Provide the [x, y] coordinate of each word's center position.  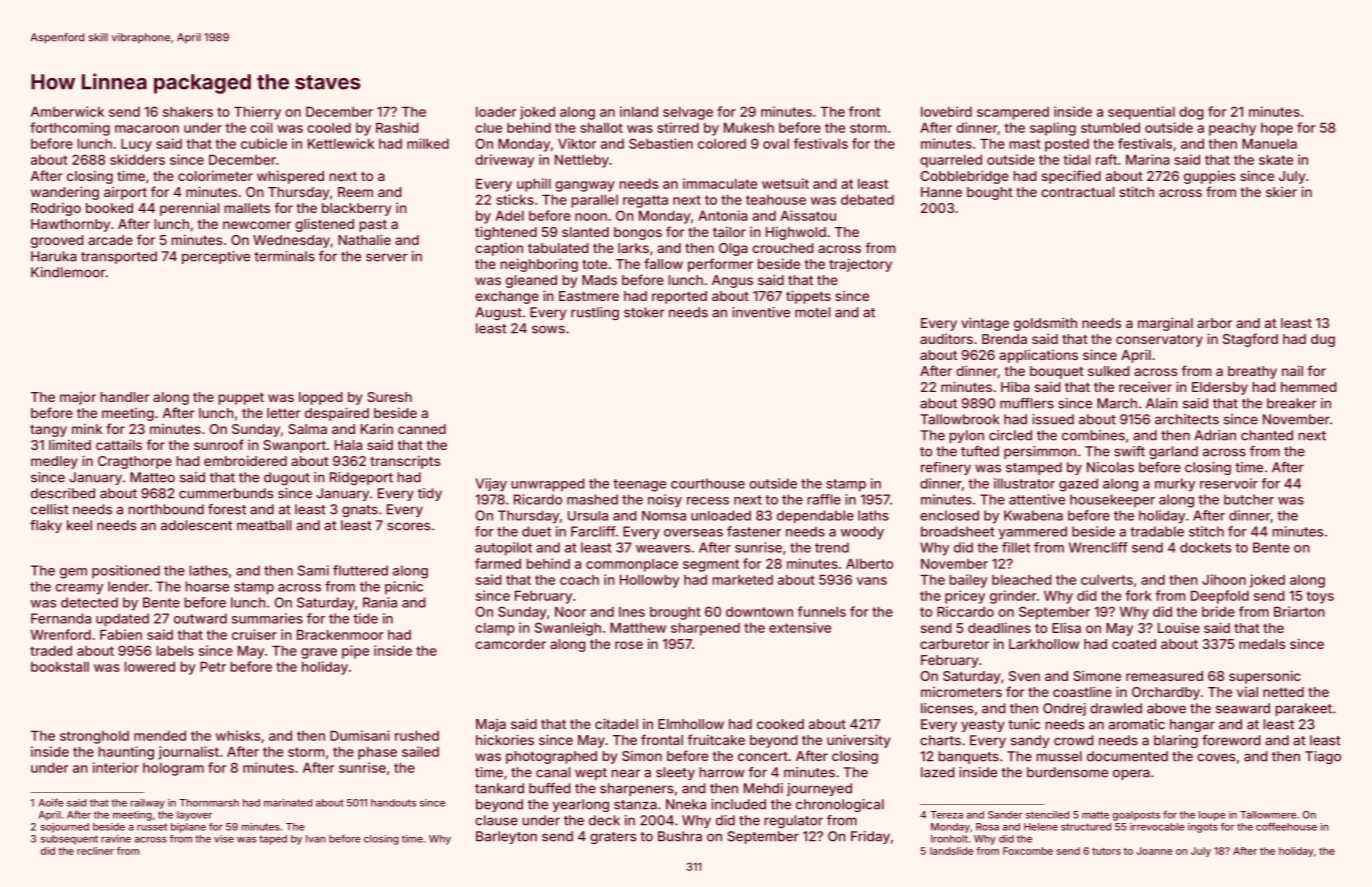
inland [639, 111]
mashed [592, 499]
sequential [1141, 113]
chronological [840, 805]
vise [224, 839]
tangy [48, 430]
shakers [188, 112]
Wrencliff [1098, 547]
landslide [952, 851]
